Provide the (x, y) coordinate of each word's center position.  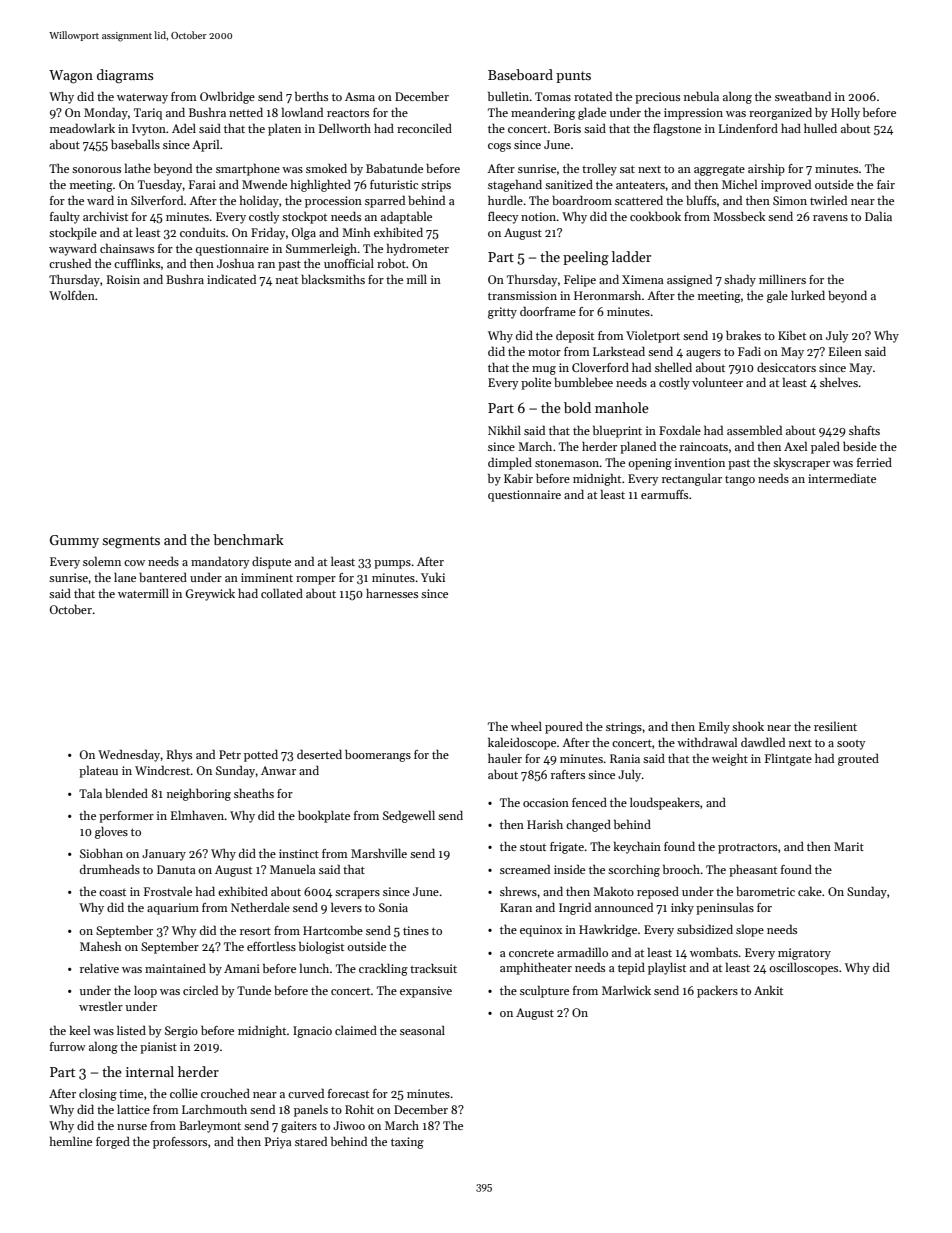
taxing (407, 1143)
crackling (383, 969)
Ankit (768, 990)
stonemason (567, 463)
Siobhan (101, 853)
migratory (804, 954)
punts (573, 77)
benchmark (248, 539)
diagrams (125, 76)
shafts (864, 430)
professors (180, 1143)
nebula (701, 96)
